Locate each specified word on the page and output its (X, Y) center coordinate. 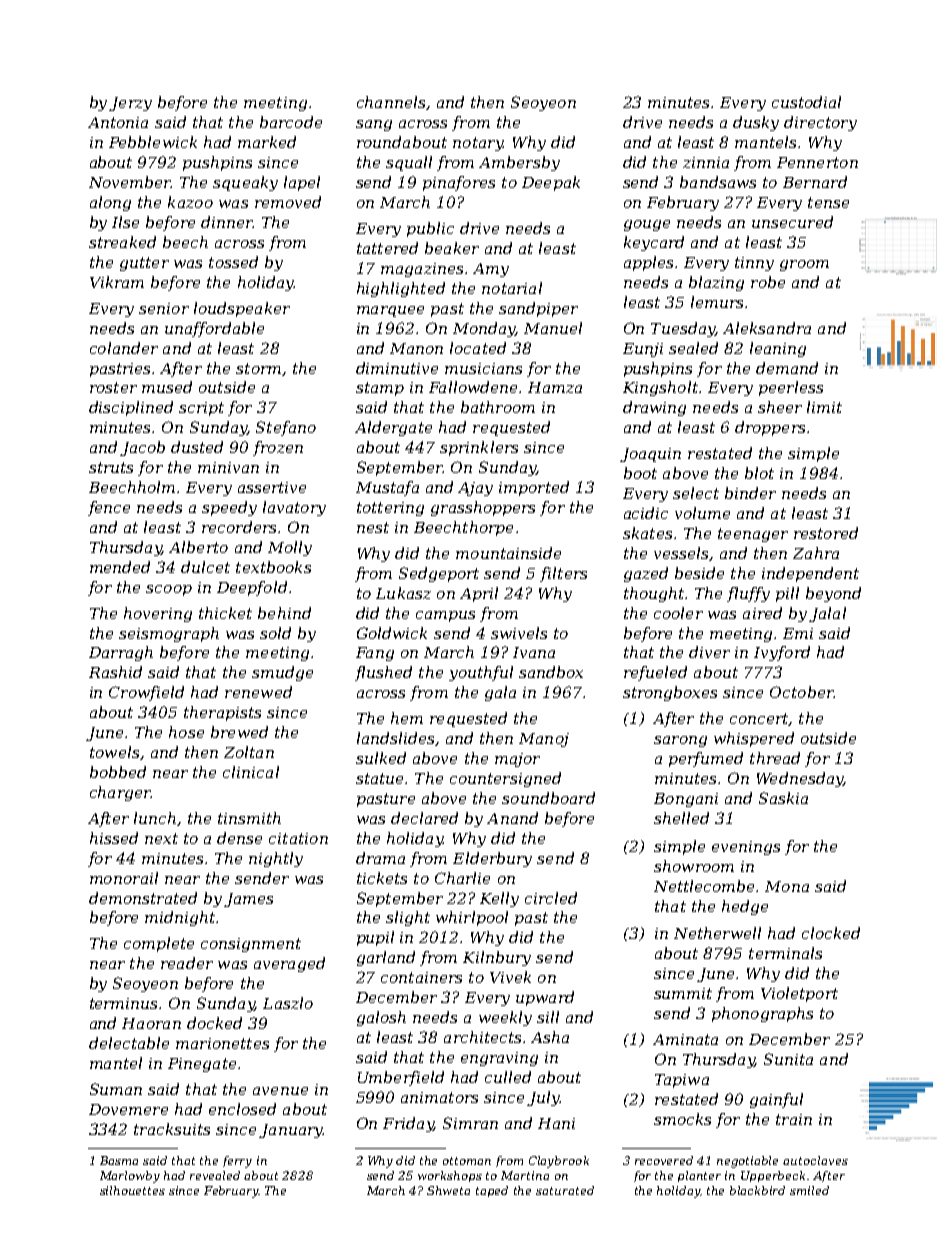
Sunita (788, 1059)
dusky (756, 123)
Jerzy (130, 104)
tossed (233, 262)
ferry (237, 1162)
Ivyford (782, 653)
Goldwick (392, 633)
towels (114, 752)
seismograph (169, 634)
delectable (129, 1043)
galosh (381, 1018)
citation (298, 838)
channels (391, 102)
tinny (754, 264)
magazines (422, 270)
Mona (787, 886)
